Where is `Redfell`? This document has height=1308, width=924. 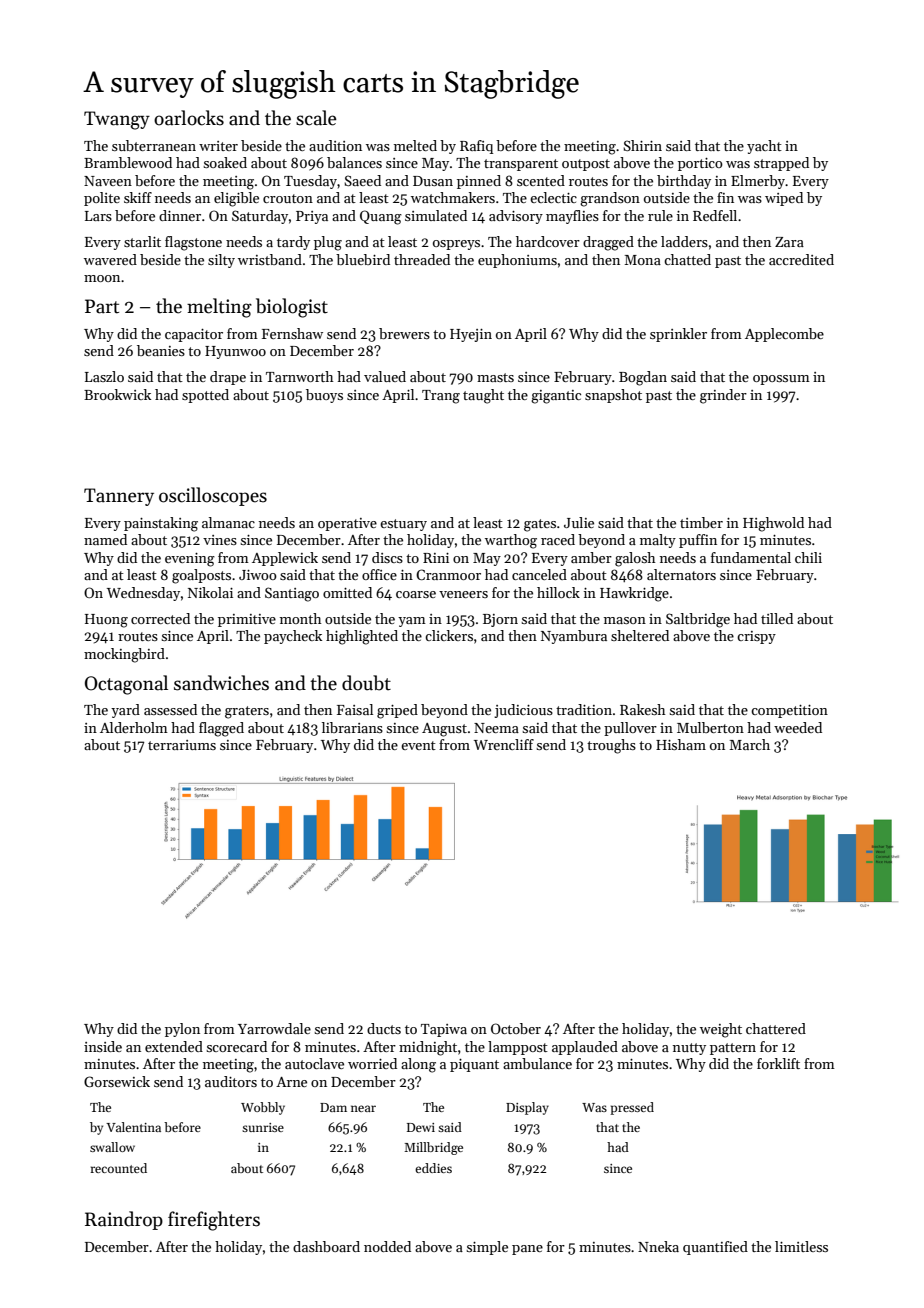
Redfell is located at coordinates (715, 215).
